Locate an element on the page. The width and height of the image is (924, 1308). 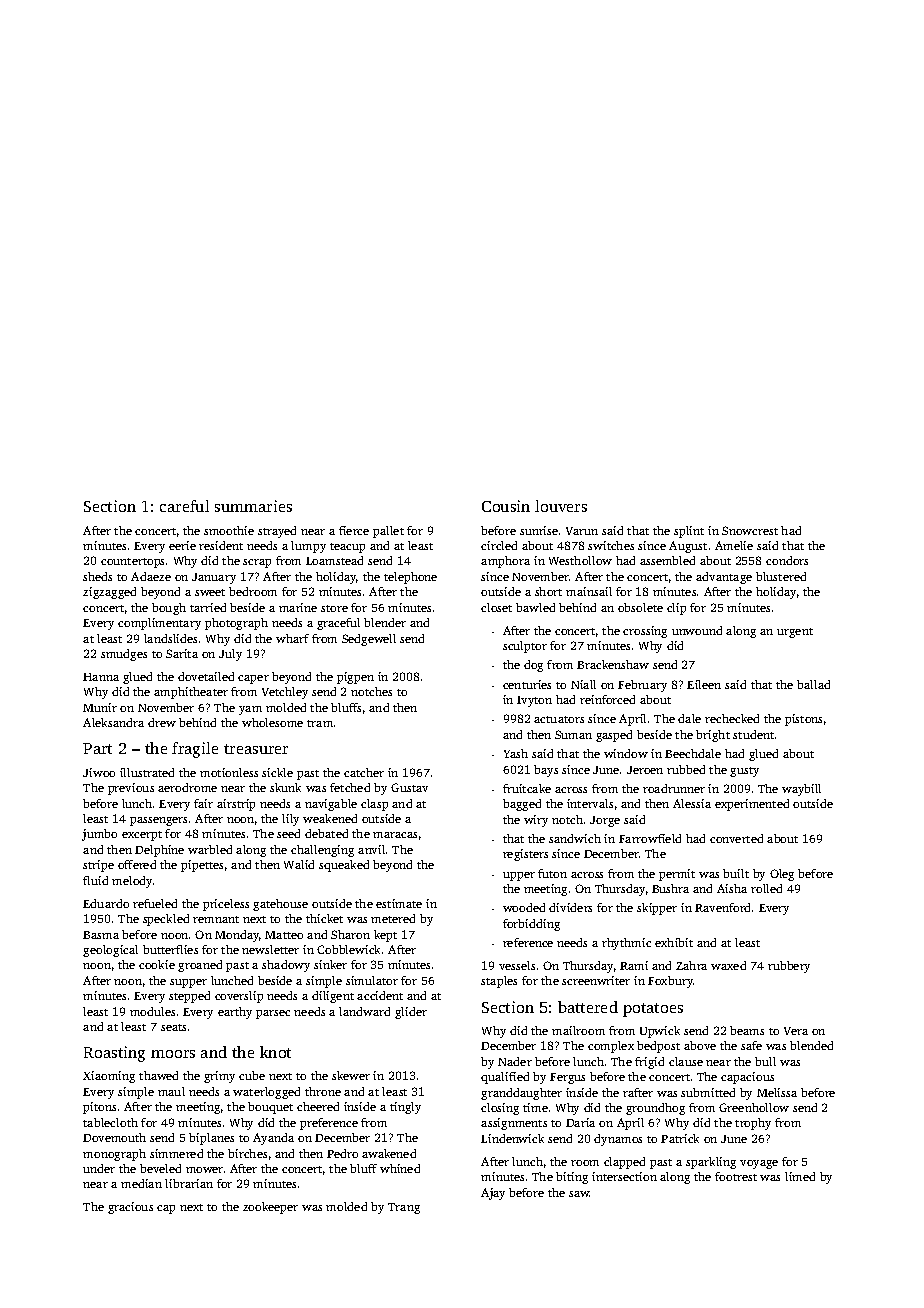
squeaked is located at coordinates (344, 866).
